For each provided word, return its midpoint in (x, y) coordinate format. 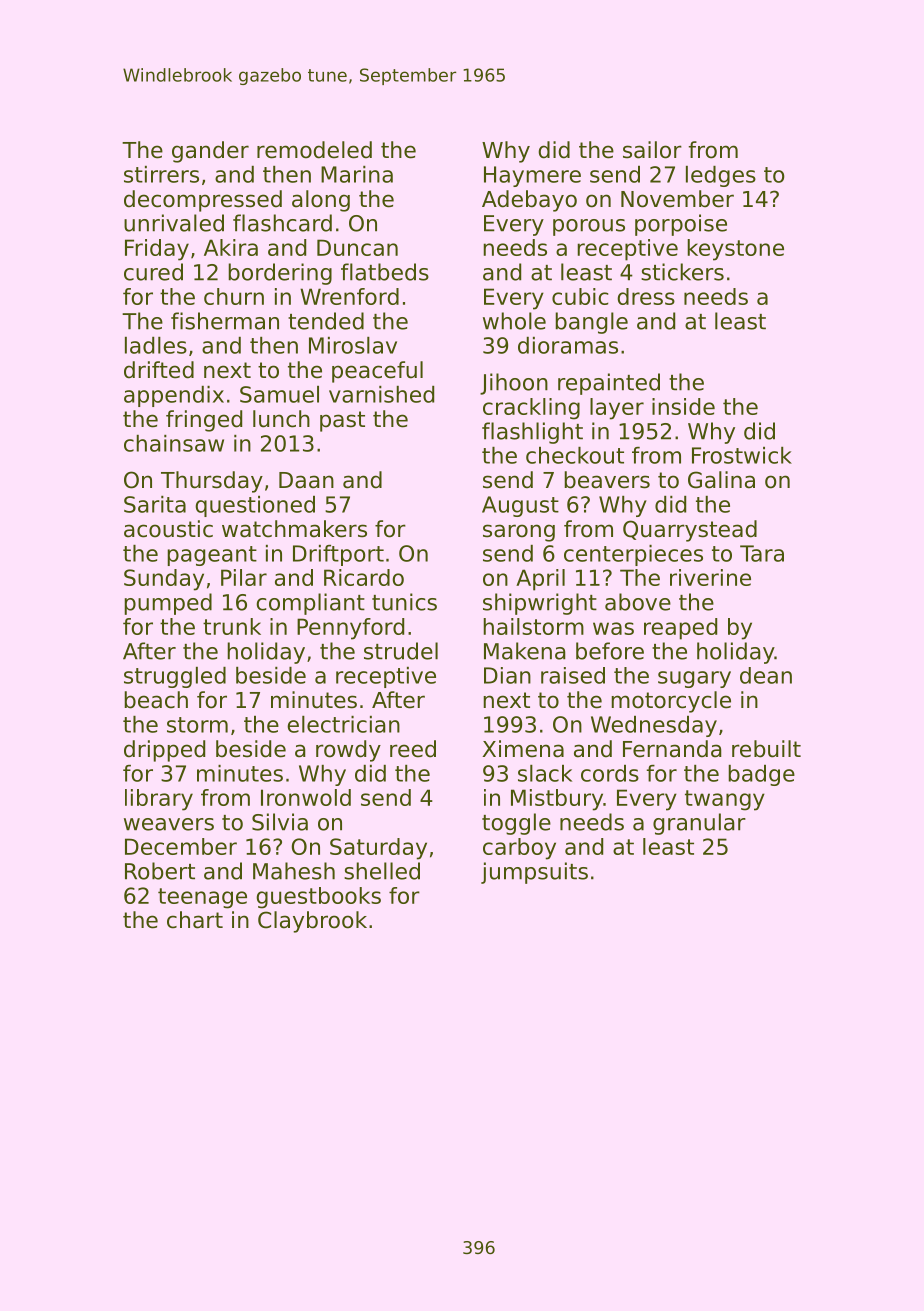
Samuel (279, 394)
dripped (164, 751)
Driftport (338, 555)
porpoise (681, 225)
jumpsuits (534, 873)
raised (573, 675)
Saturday (378, 849)
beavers (607, 480)
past (342, 421)
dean (766, 675)
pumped (168, 604)
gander (210, 152)
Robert (160, 871)
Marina (357, 174)
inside (683, 406)
